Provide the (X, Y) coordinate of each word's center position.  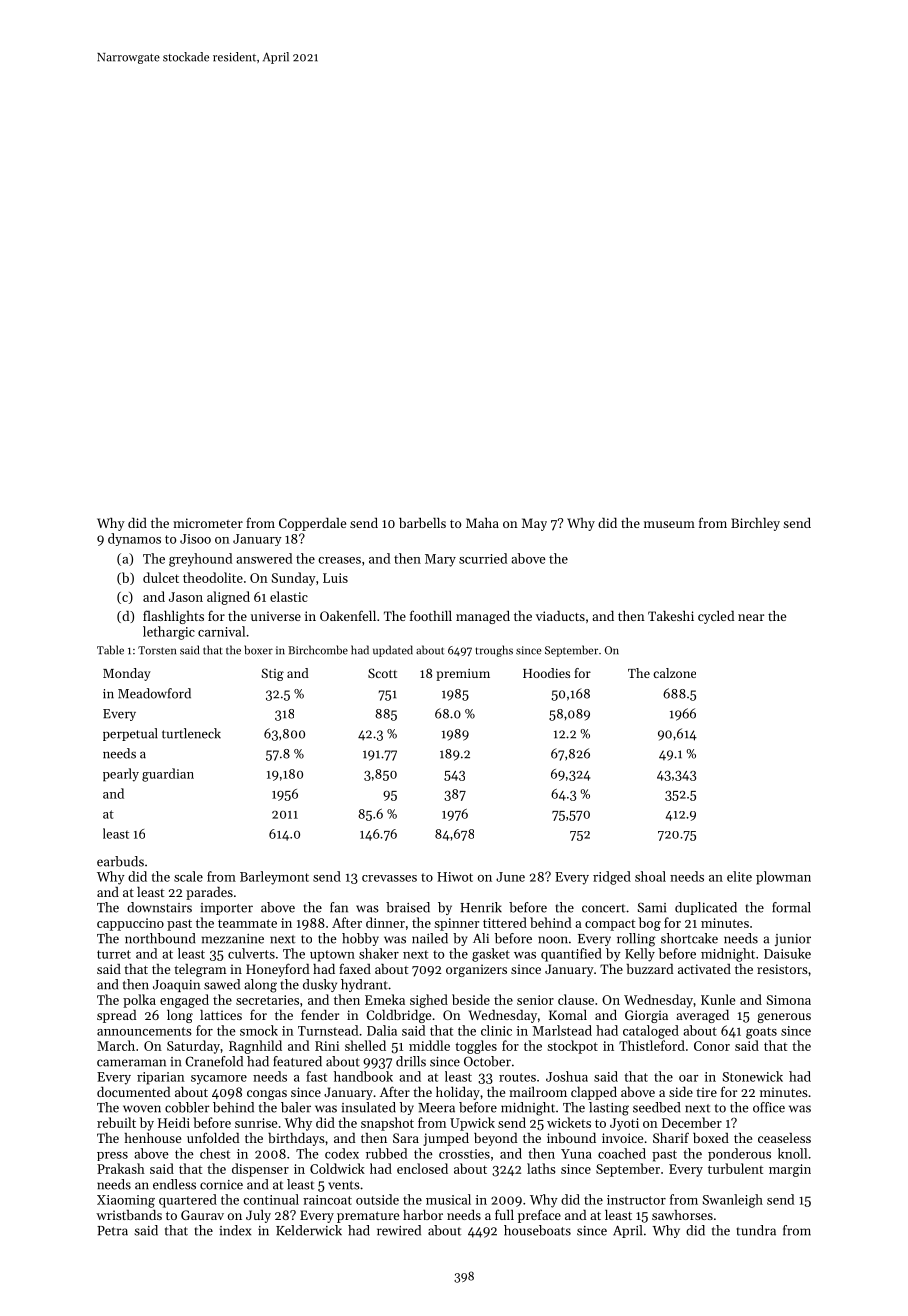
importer (227, 909)
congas (267, 1095)
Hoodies (546, 673)
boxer (258, 650)
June (510, 877)
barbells (422, 522)
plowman (783, 878)
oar (689, 1078)
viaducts (560, 616)
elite (739, 876)
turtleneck (191, 733)
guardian (168, 775)
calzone (674, 673)
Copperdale (312, 524)
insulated (369, 1107)
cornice (221, 1185)
